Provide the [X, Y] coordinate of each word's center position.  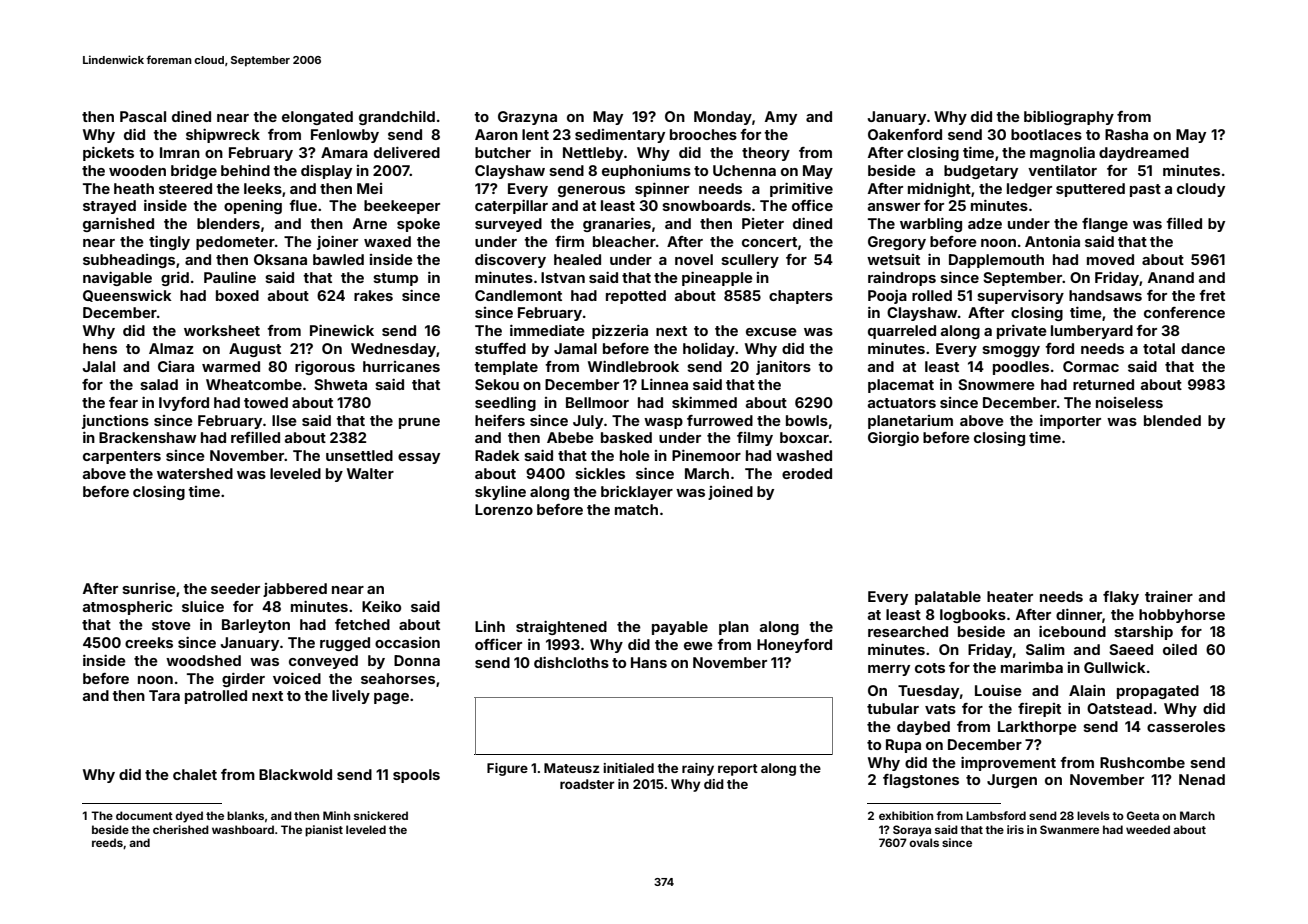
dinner [1079, 614]
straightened [561, 628]
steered [185, 188]
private [1022, 332]
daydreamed [1144, 154]
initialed [628, 768]
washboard [243, 829]
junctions [115, 422]
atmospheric [128, 608]
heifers [500, 420]
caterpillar [511, 207]
